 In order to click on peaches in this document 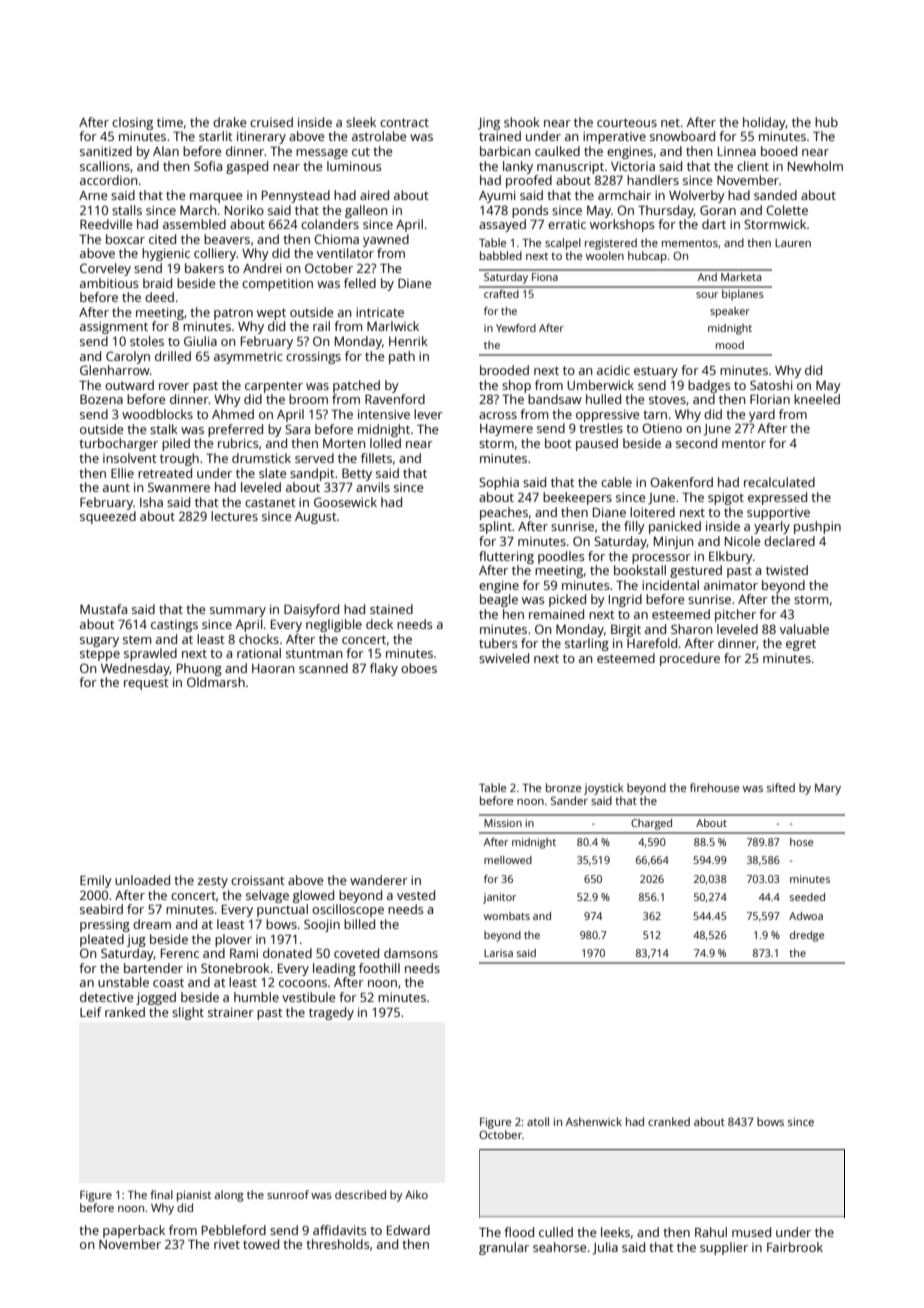, I will do `click(504, 513)`.
